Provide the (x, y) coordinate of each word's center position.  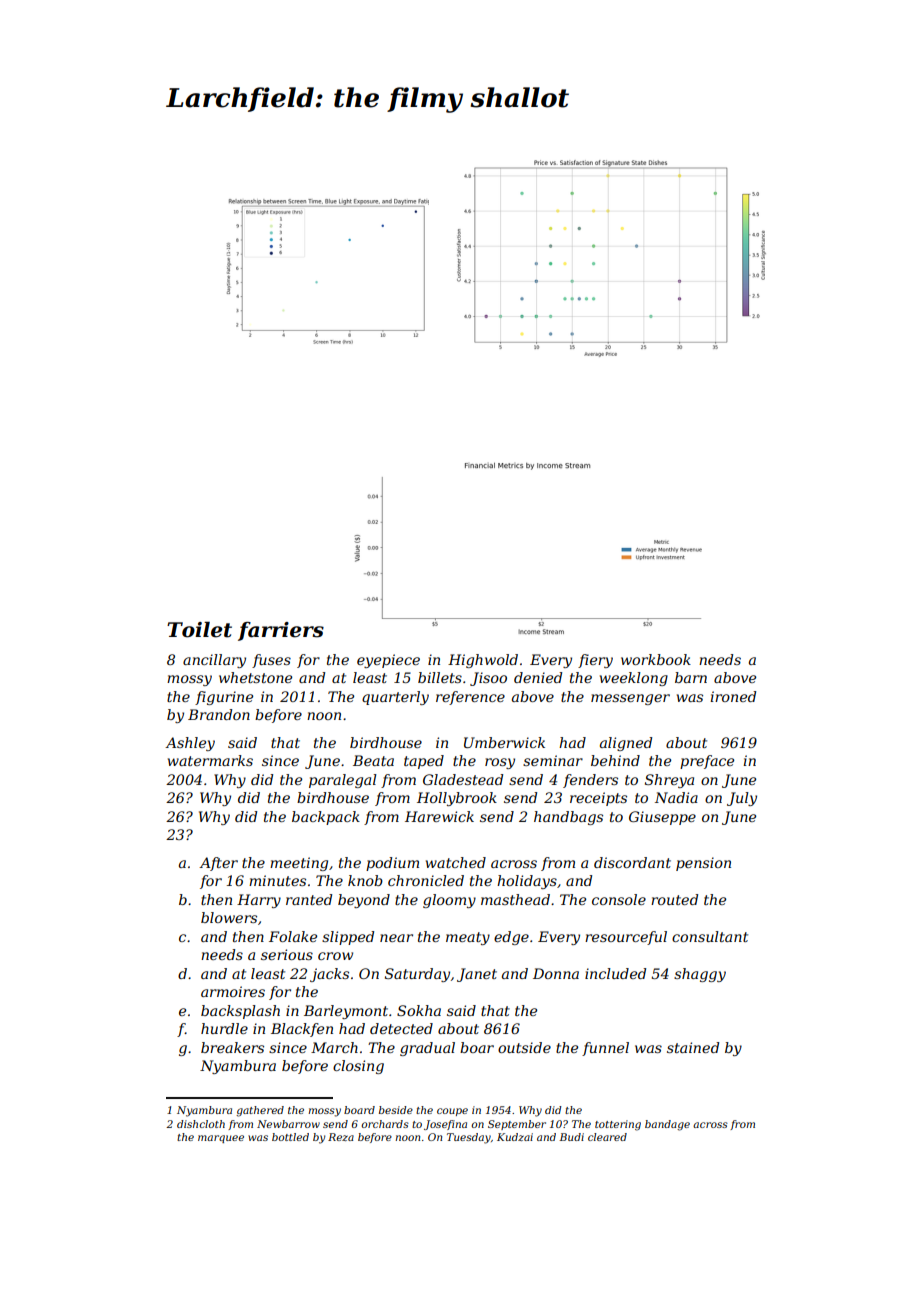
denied (538, 677)
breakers (232, 1047)
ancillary (214, 661)
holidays (527, 882)
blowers (229, 917)
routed (674, 899)
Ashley (190, 744)
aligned (626, 744)
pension (703, 864)
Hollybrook (457, 799)
